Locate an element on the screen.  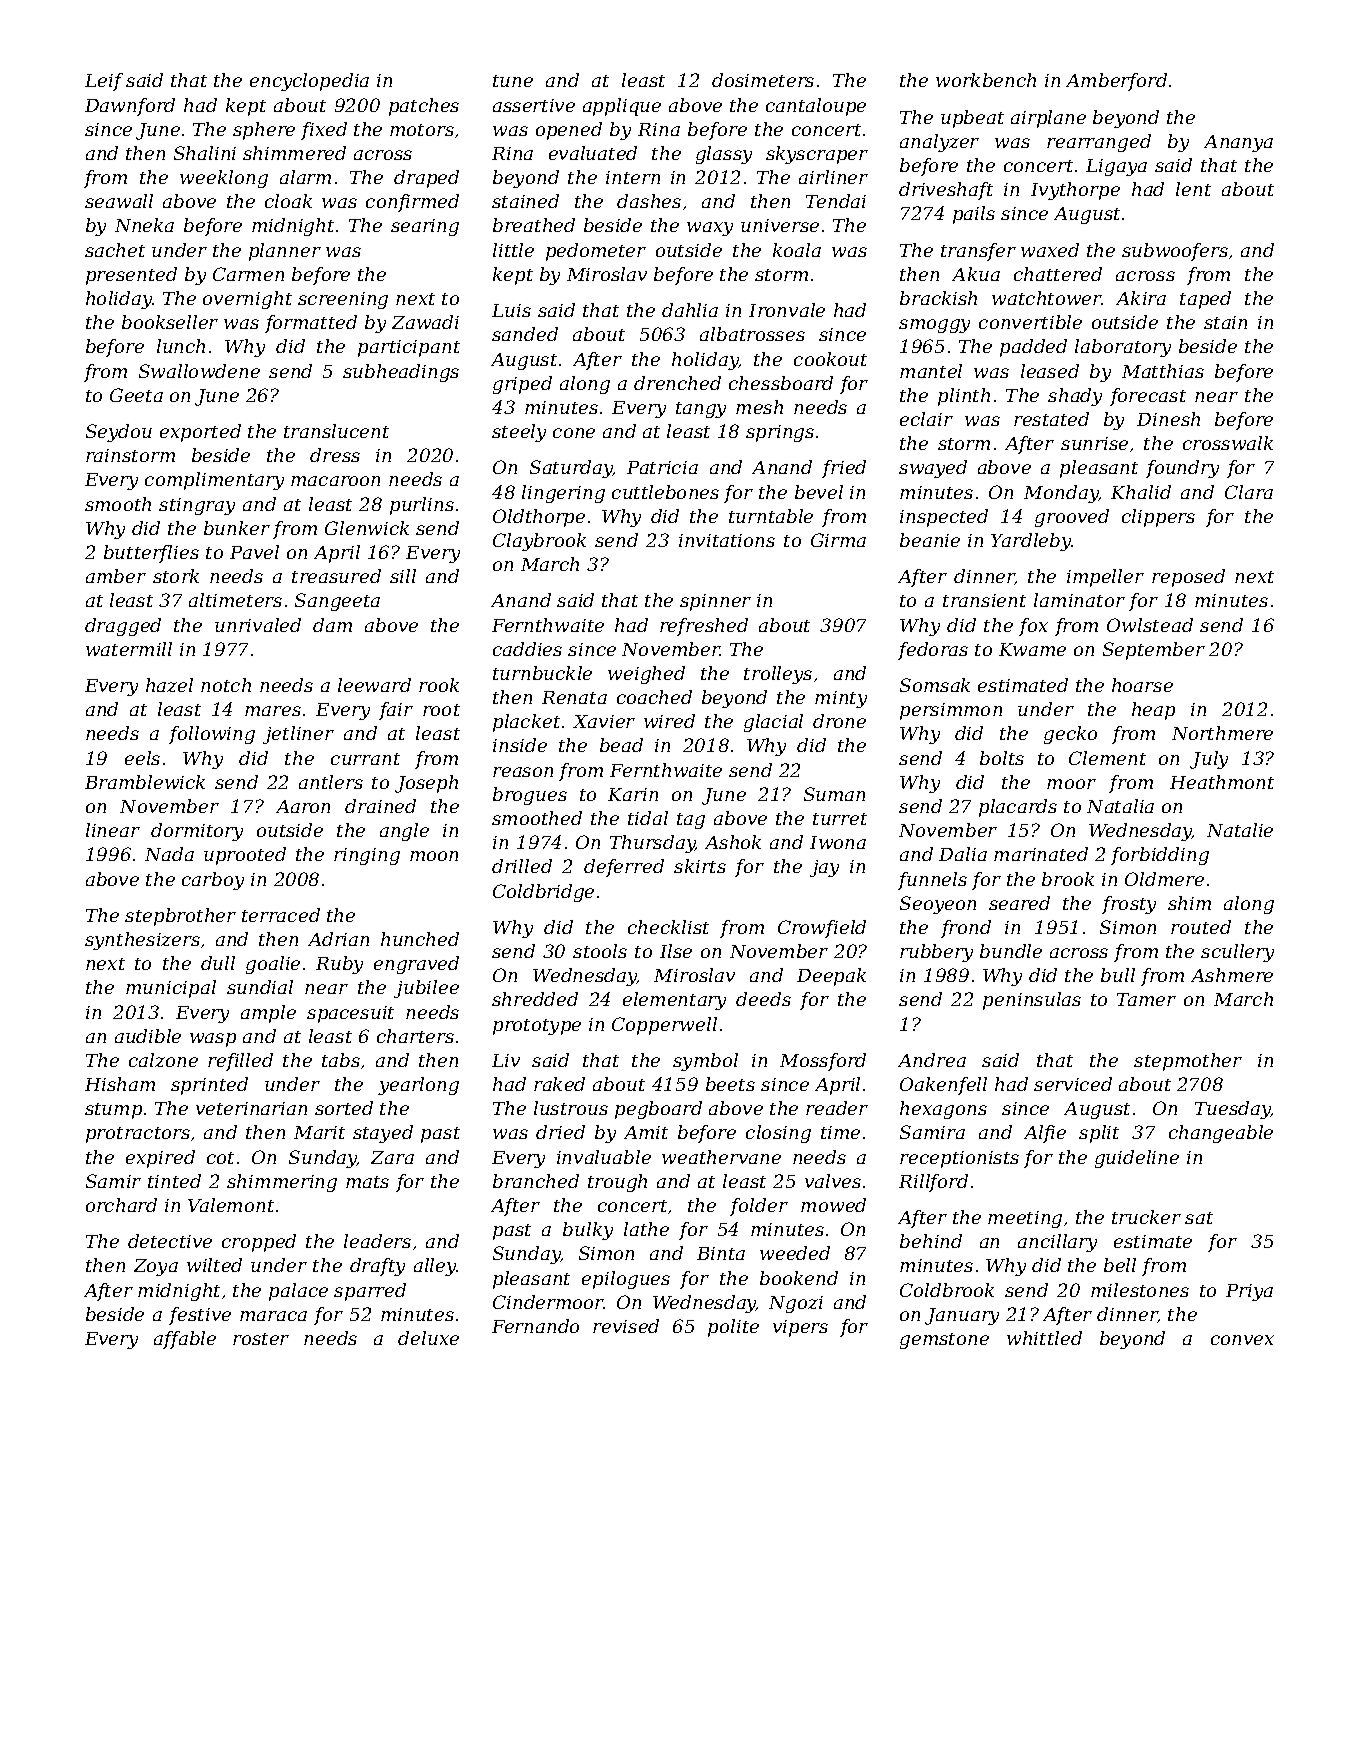
tune is located at coordinates (513, 81).
